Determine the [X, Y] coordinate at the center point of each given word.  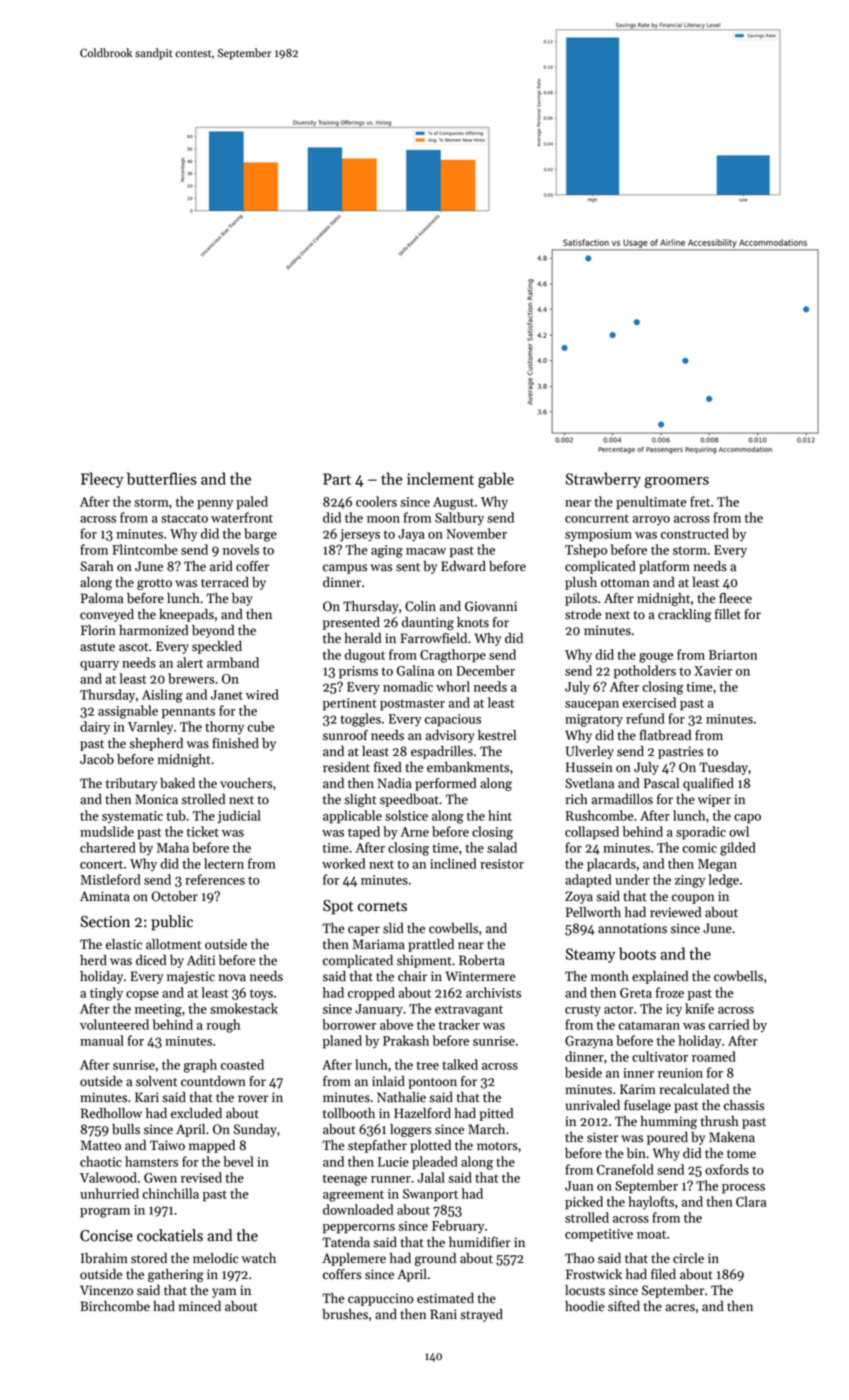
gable [496, 480]
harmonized [153, 630]
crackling [685, 615]
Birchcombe [115, 1306]
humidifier [480, 1242]
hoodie [584, 1306]
